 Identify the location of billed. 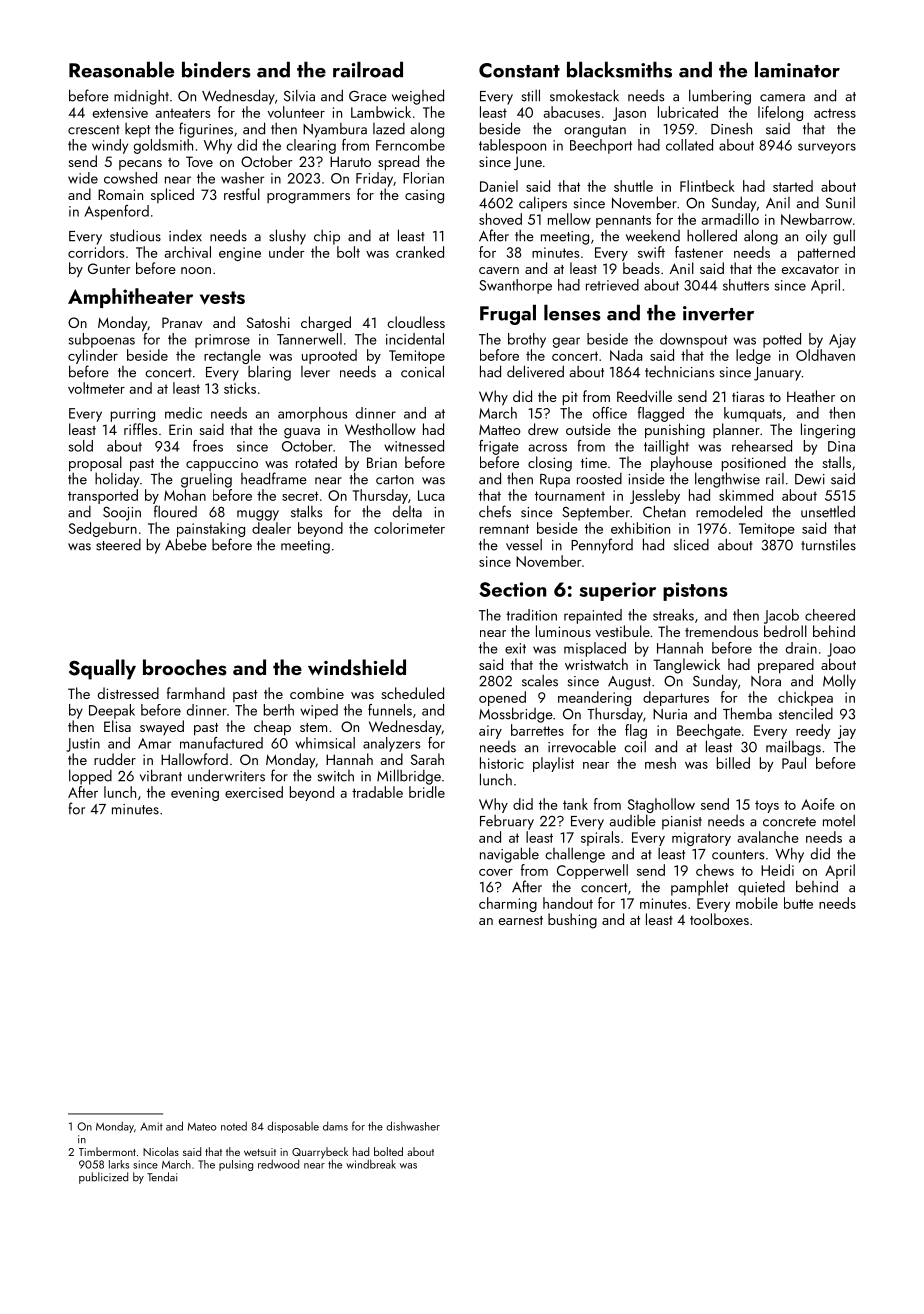
(733, 763).
